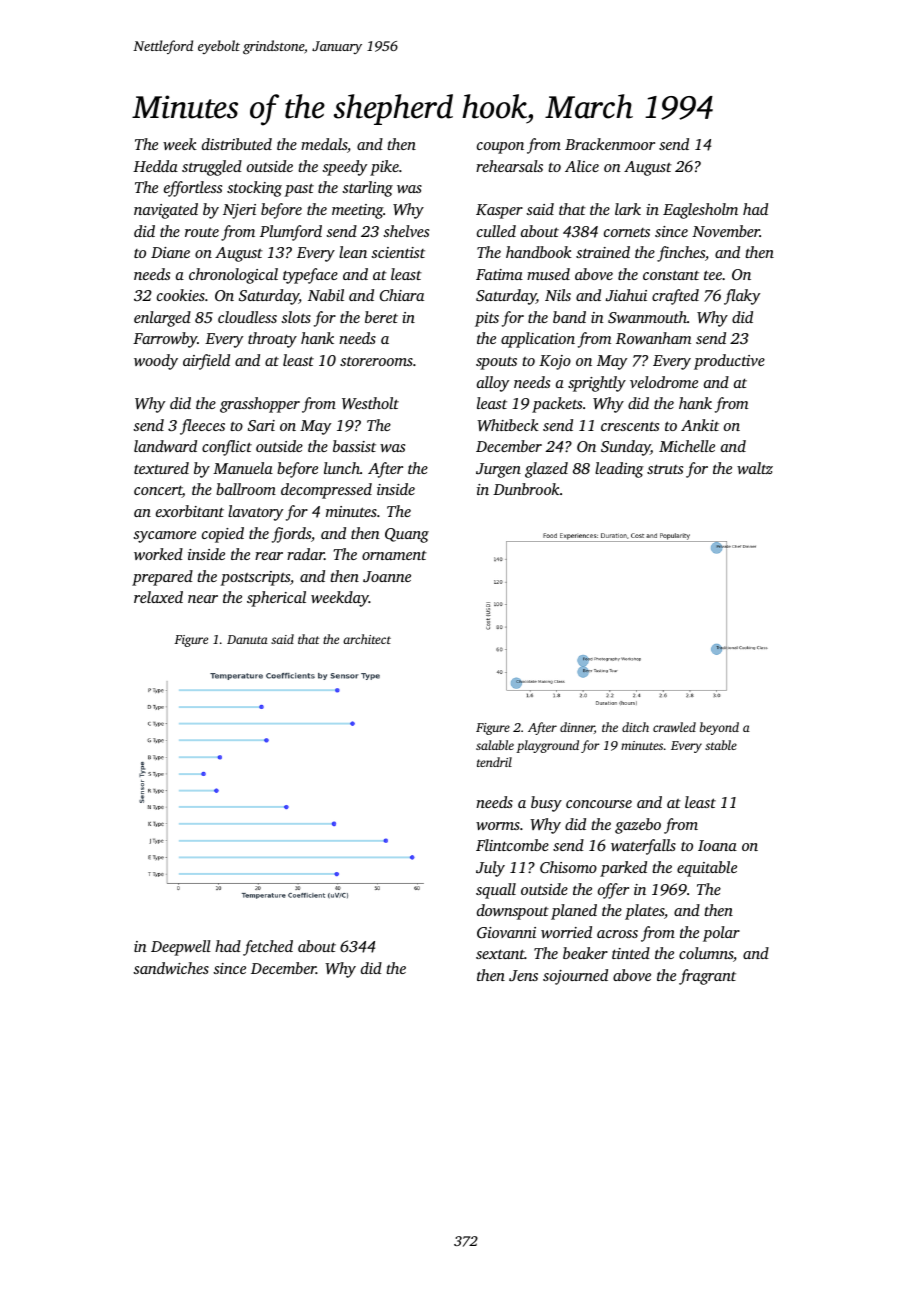 The height and width of the document is (1316, 908). I want to click on equitable, so click(707, 869).
